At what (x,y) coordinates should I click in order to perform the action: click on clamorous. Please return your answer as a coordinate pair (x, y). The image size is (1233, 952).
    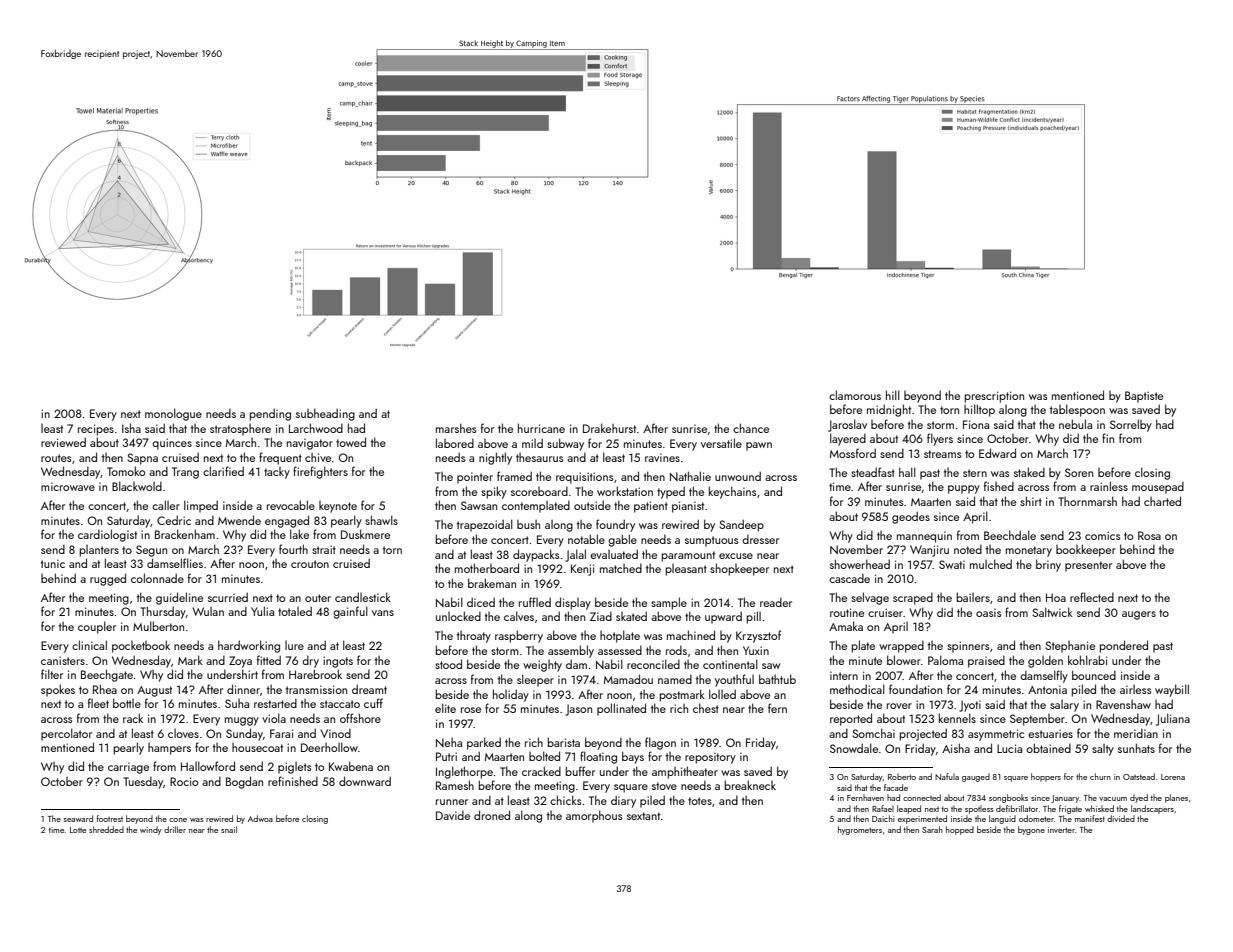
    Looking at the image, I should click on (855, 395).
